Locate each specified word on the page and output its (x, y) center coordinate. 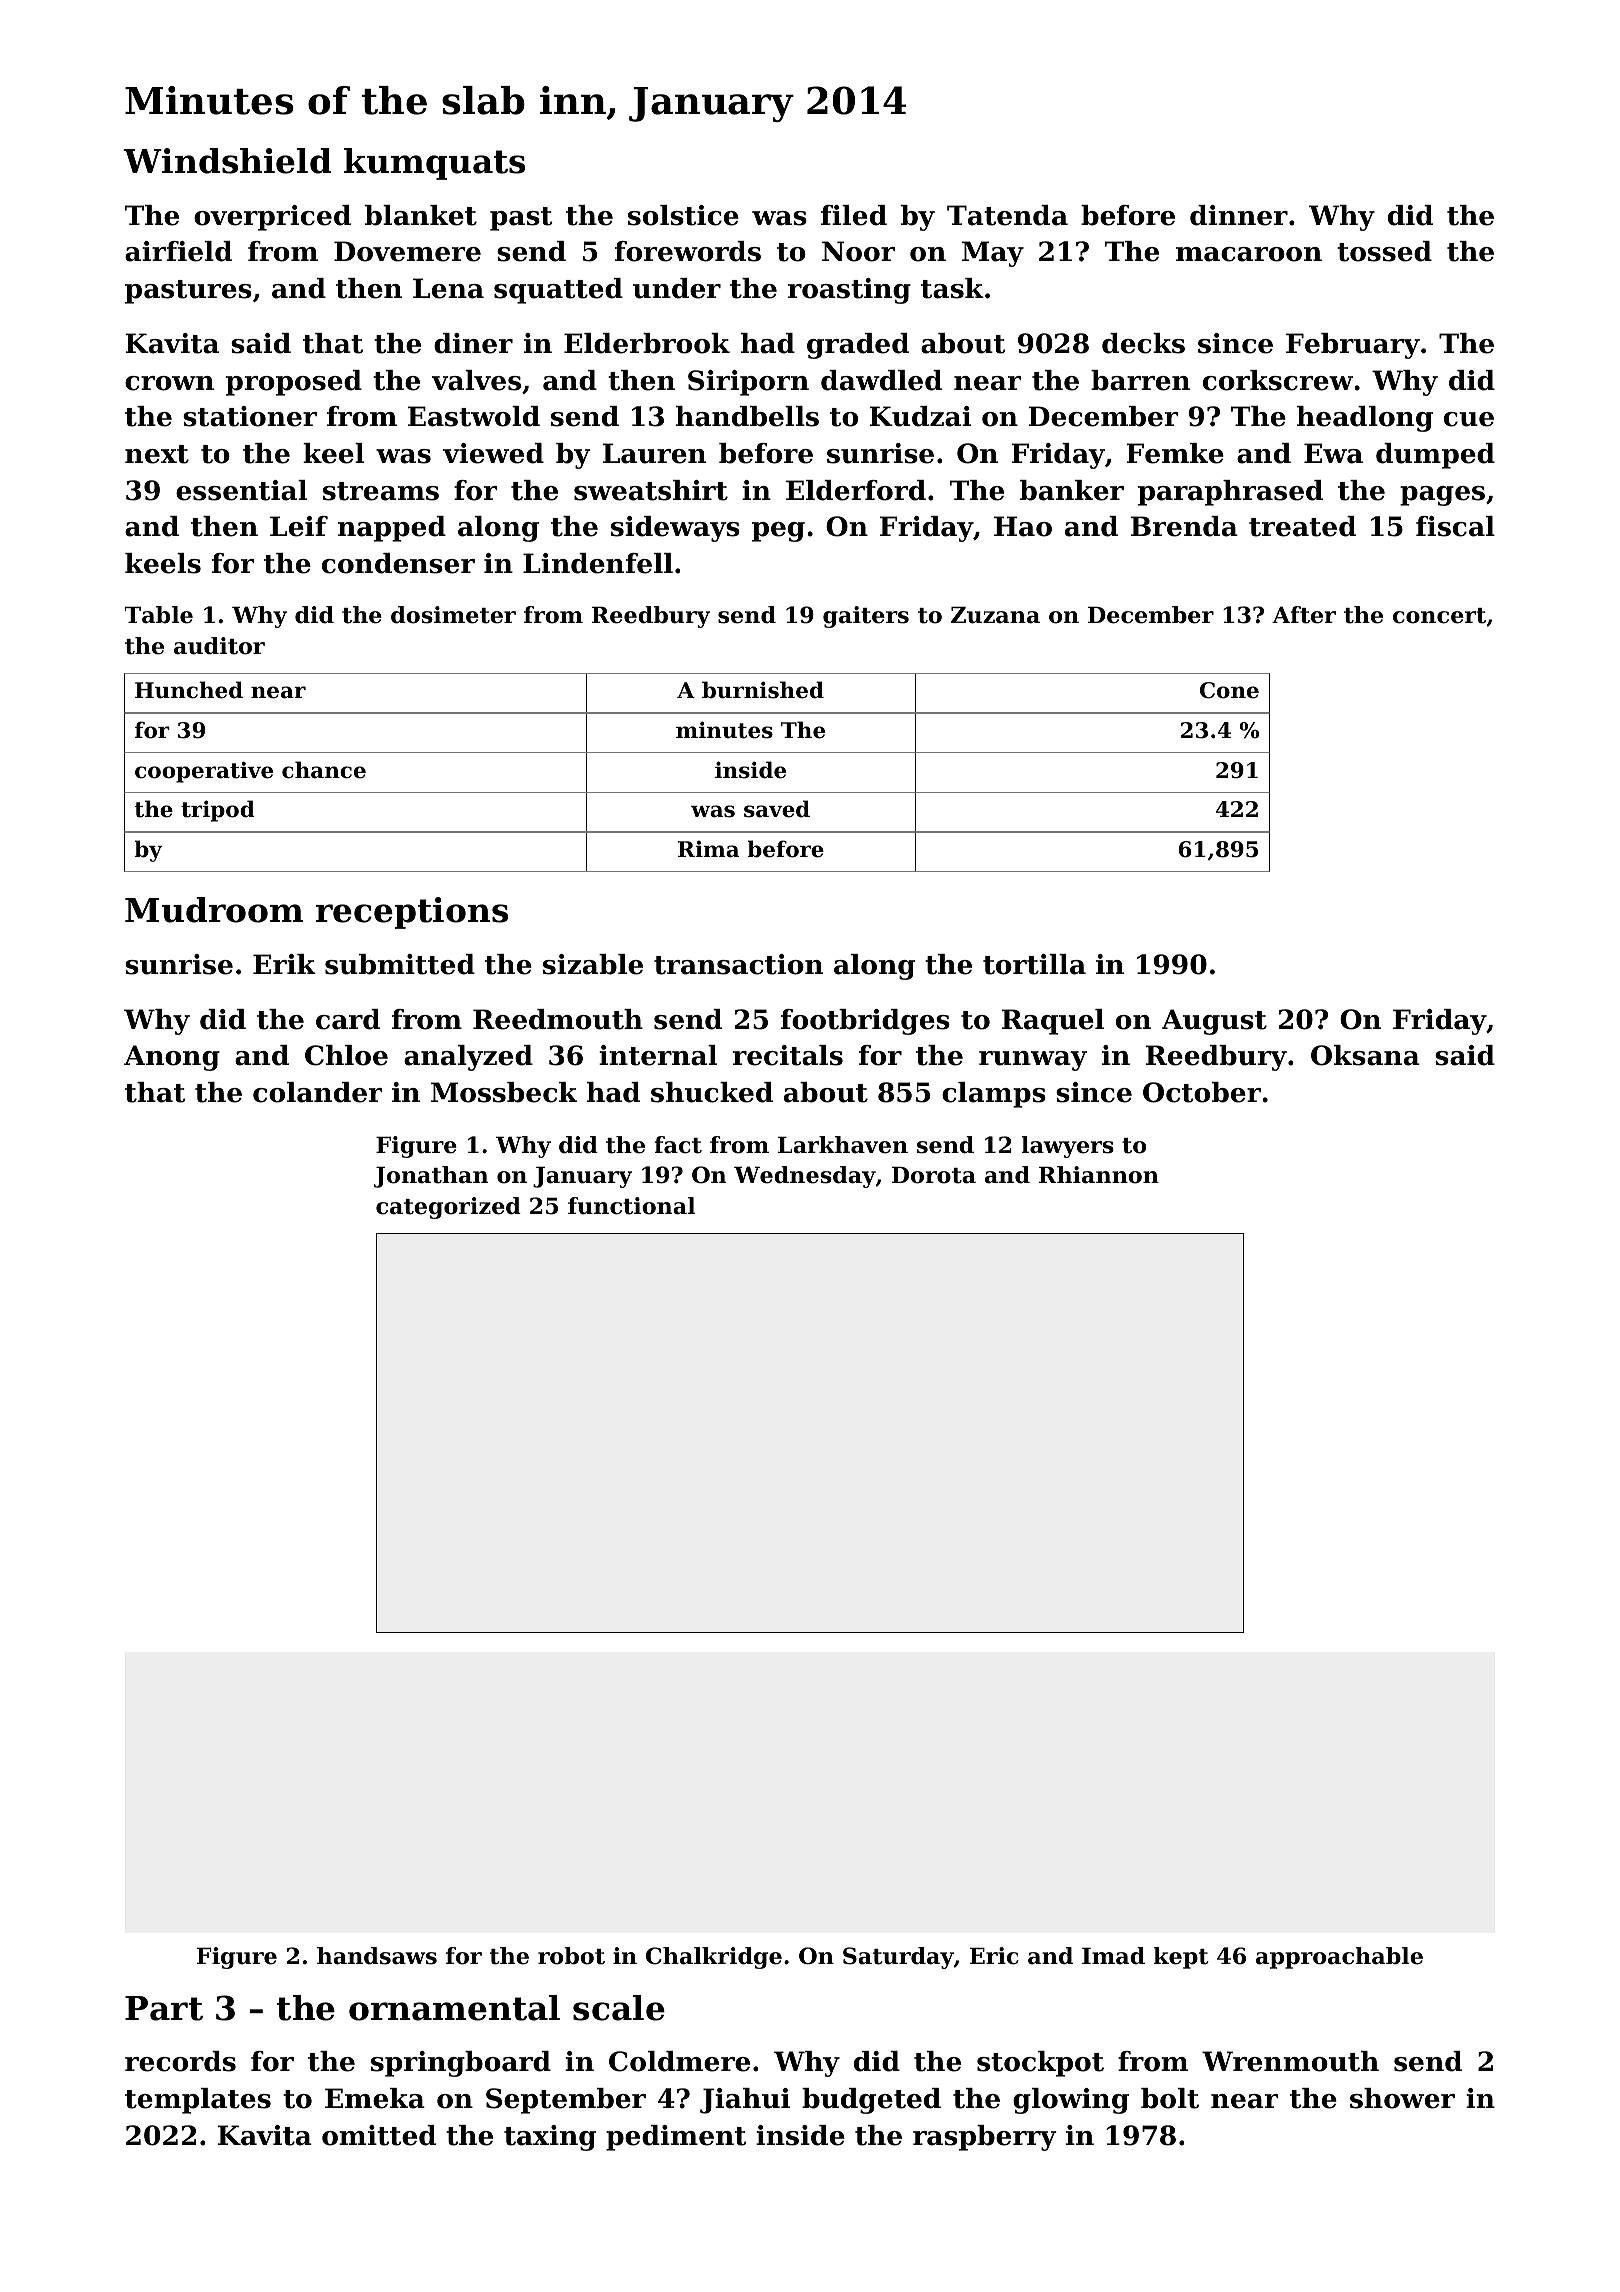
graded (858, 346)
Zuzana (995, 615)
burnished (763, 690)
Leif (299, 526)
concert (1439, 616)
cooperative (204, 772)
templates (198, 2101)
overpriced (272, 218)
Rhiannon (1099, 1175)
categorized (448, 1208)
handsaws (377, 1956)
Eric (994, 1956)
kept (1181, 1958)
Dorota (934, 1175)
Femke (1175, 453)
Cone (1229, 690)
